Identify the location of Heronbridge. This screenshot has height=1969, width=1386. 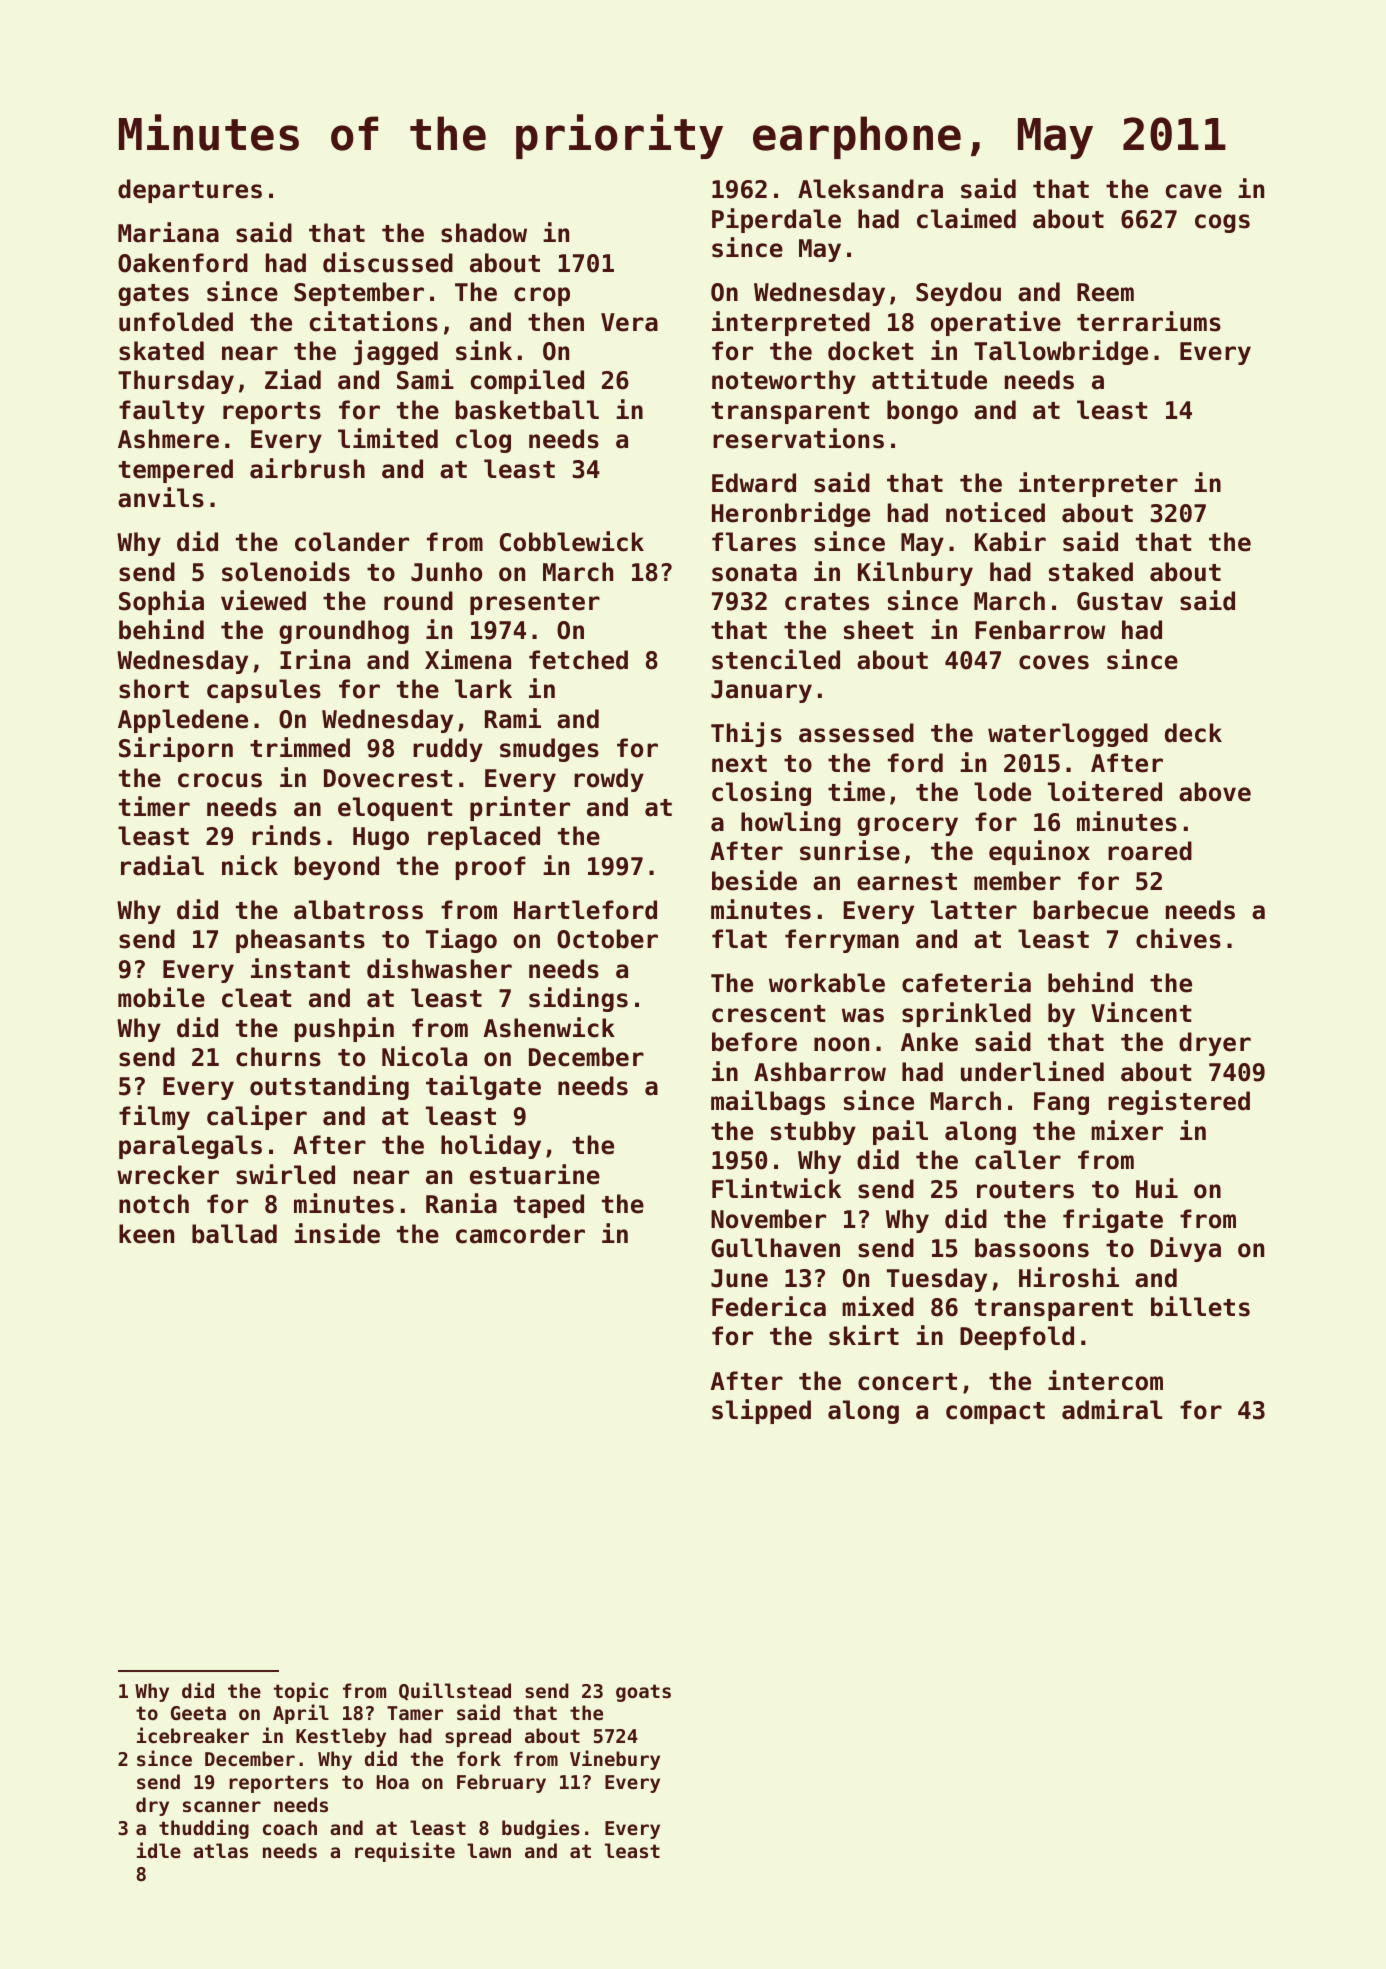
(791, 514).
